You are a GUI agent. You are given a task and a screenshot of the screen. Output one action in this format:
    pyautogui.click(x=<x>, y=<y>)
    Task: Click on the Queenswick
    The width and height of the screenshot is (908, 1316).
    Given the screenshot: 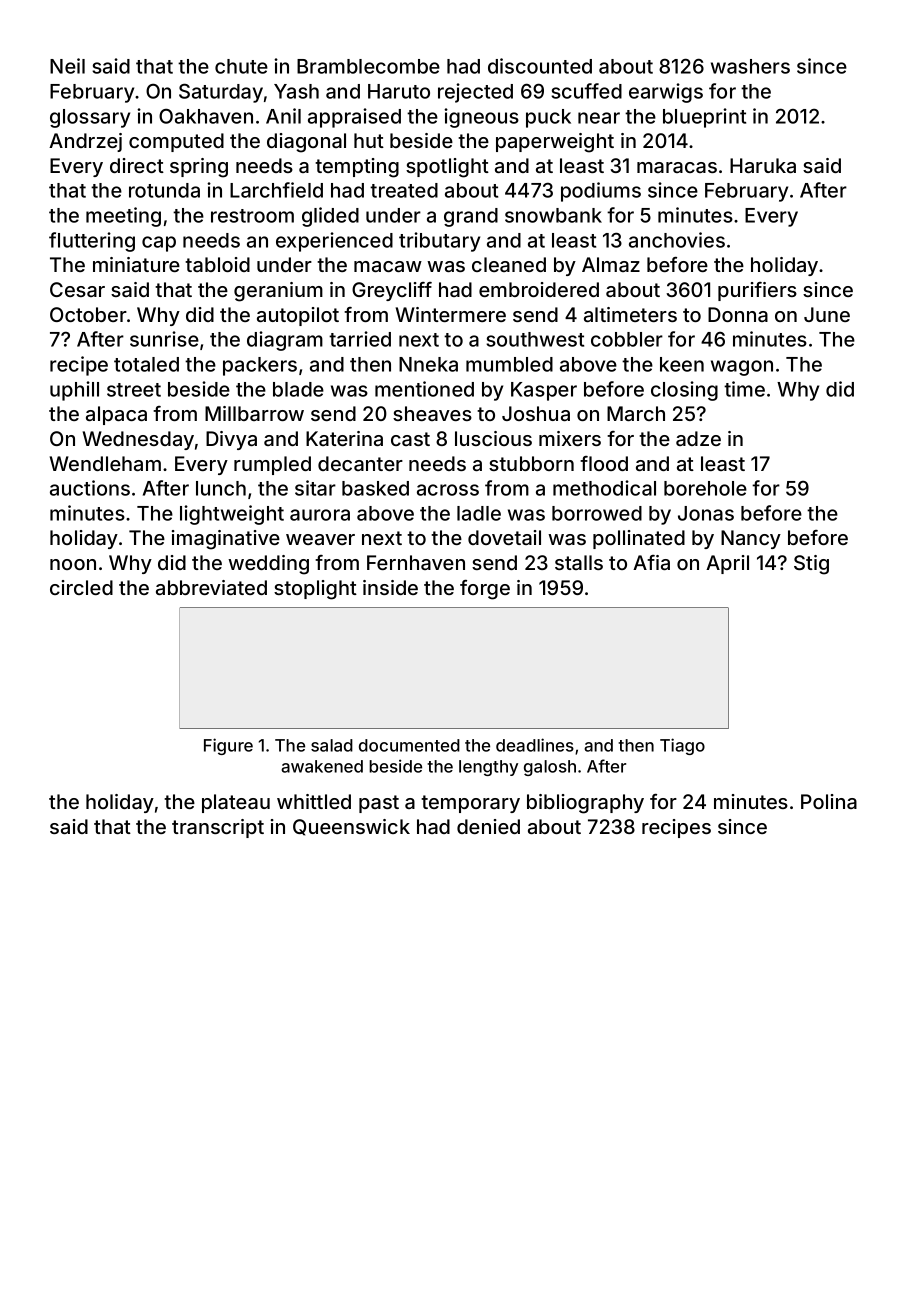 What is the action you would take?
    pyautogui.click(x=351, y=827)
